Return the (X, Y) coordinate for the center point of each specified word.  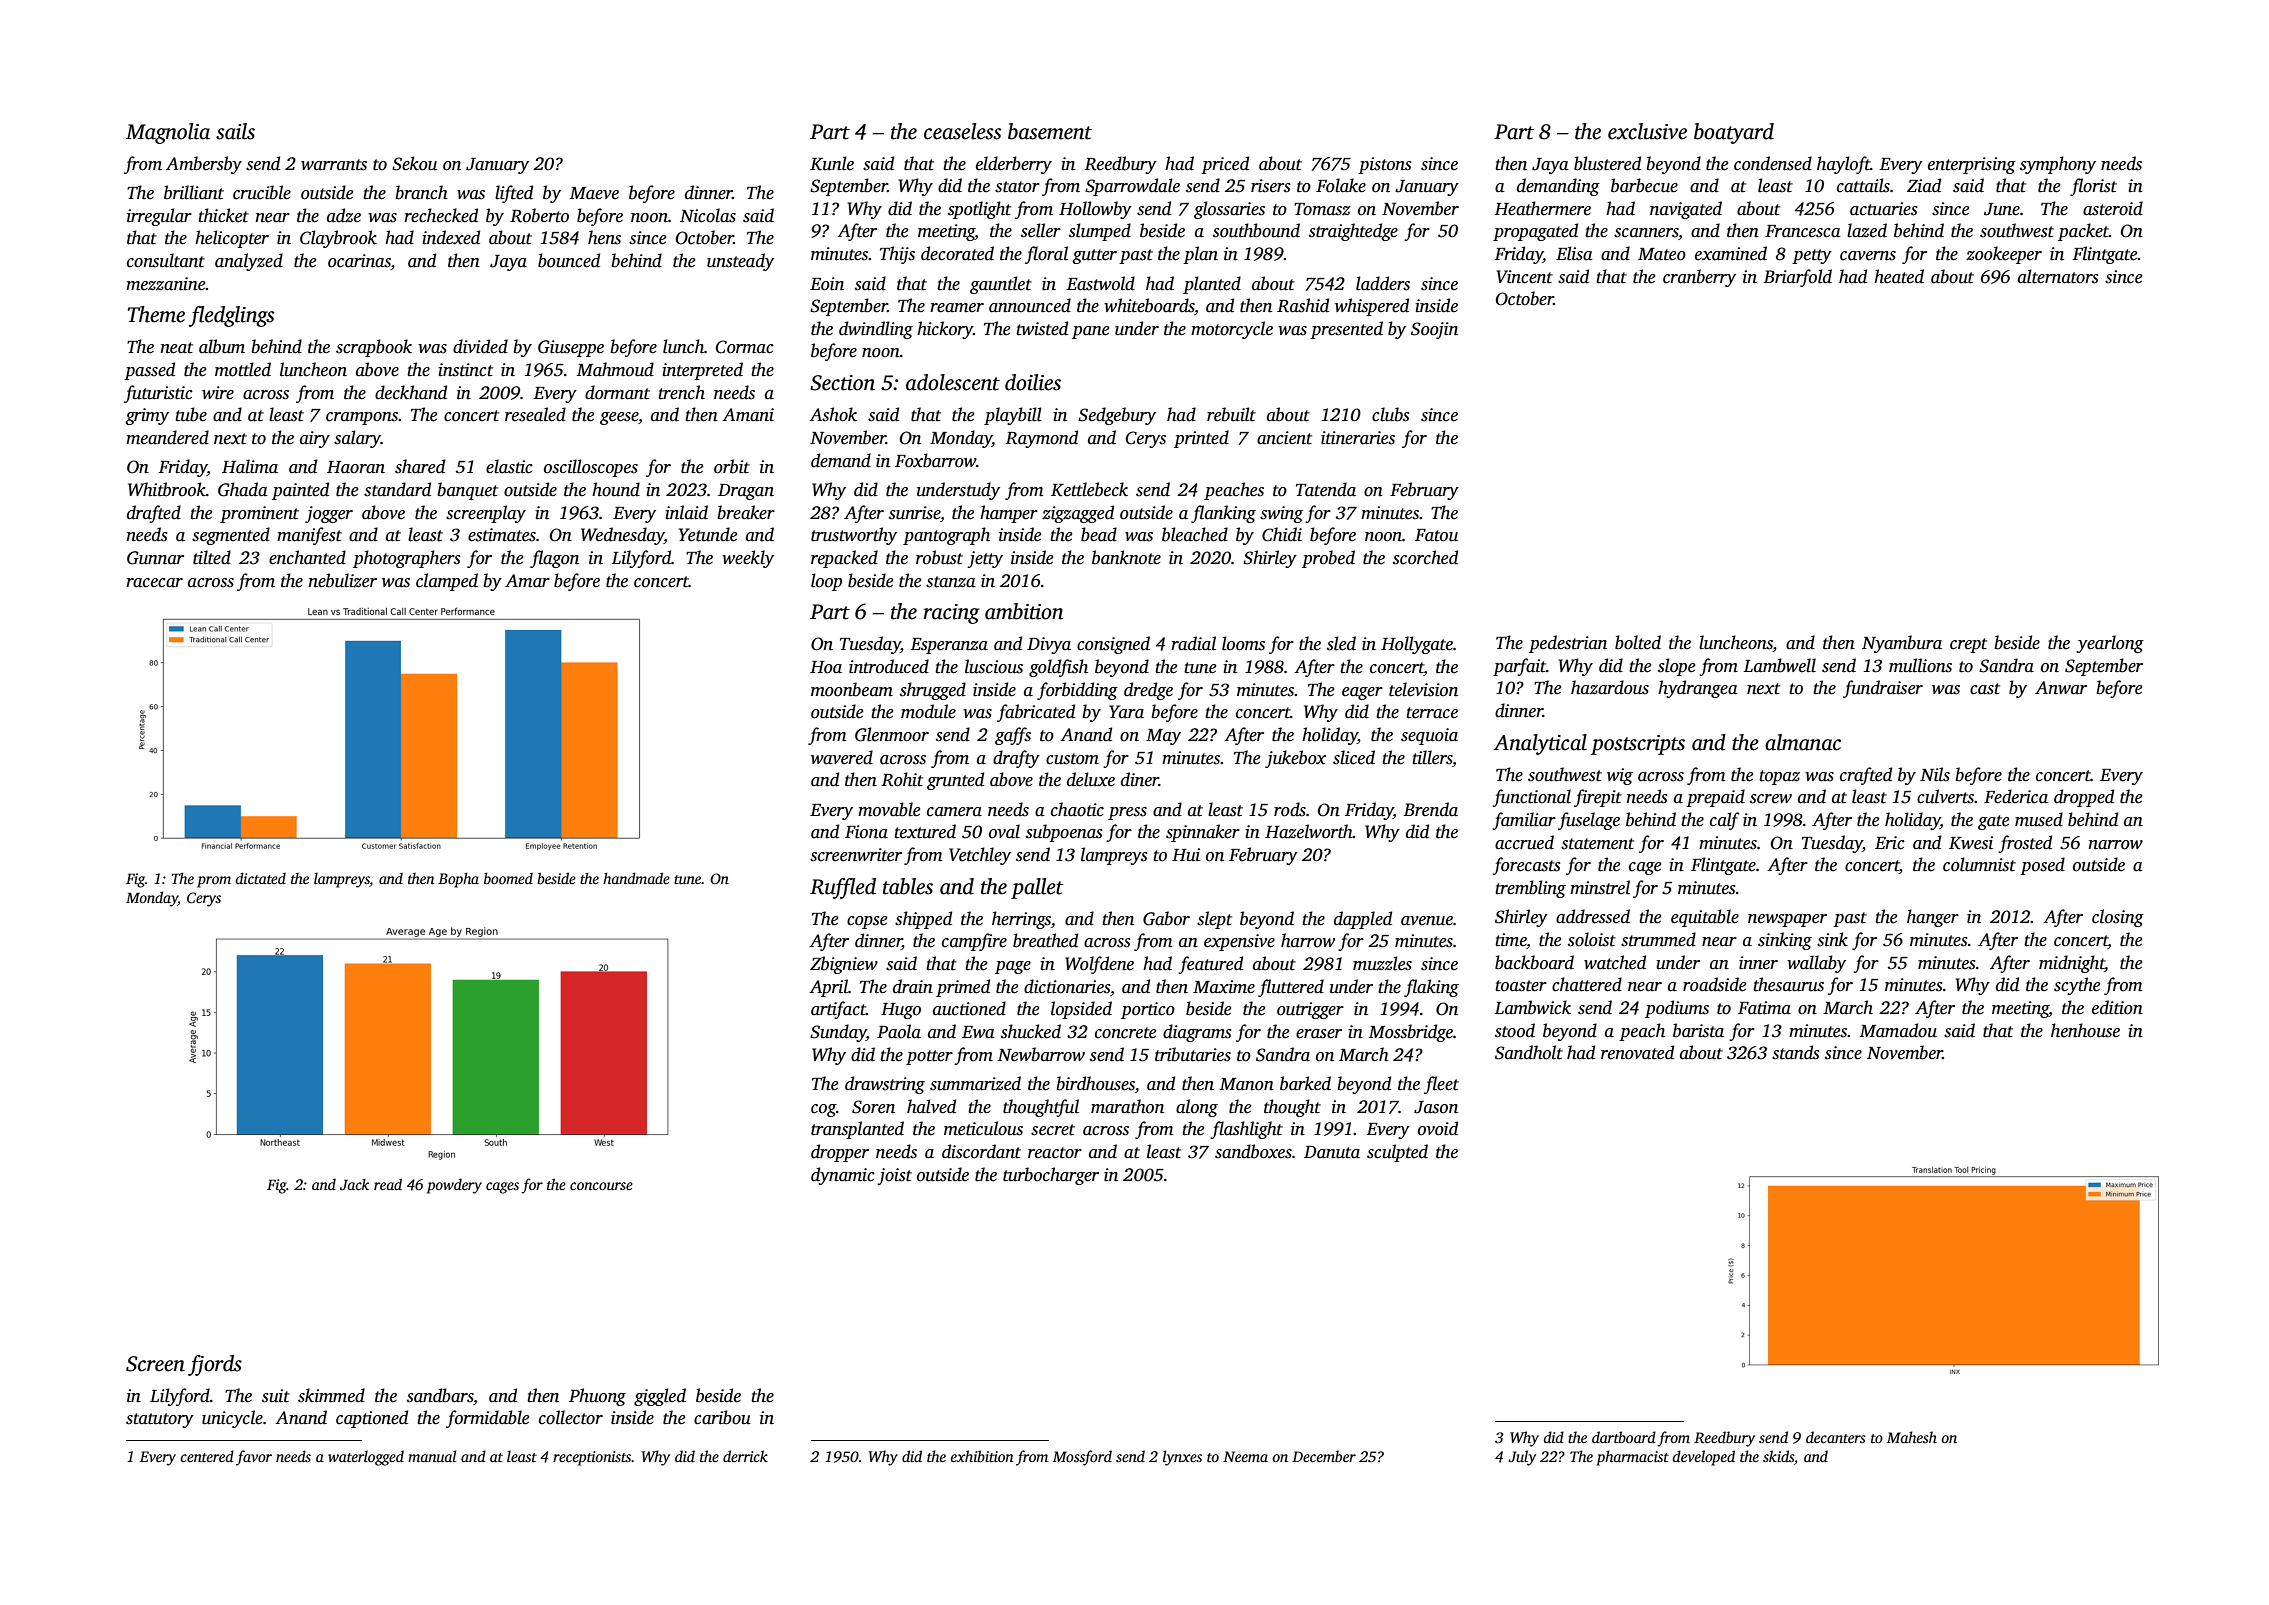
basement (1050, 131)
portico (1148, 1010)
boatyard (1734, 133)
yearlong (2110, 644)
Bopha (458, 880)
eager (1362, 693)
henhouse (2085, 1030)
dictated (260, 878)
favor (254, 1458)
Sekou (414, 163)
